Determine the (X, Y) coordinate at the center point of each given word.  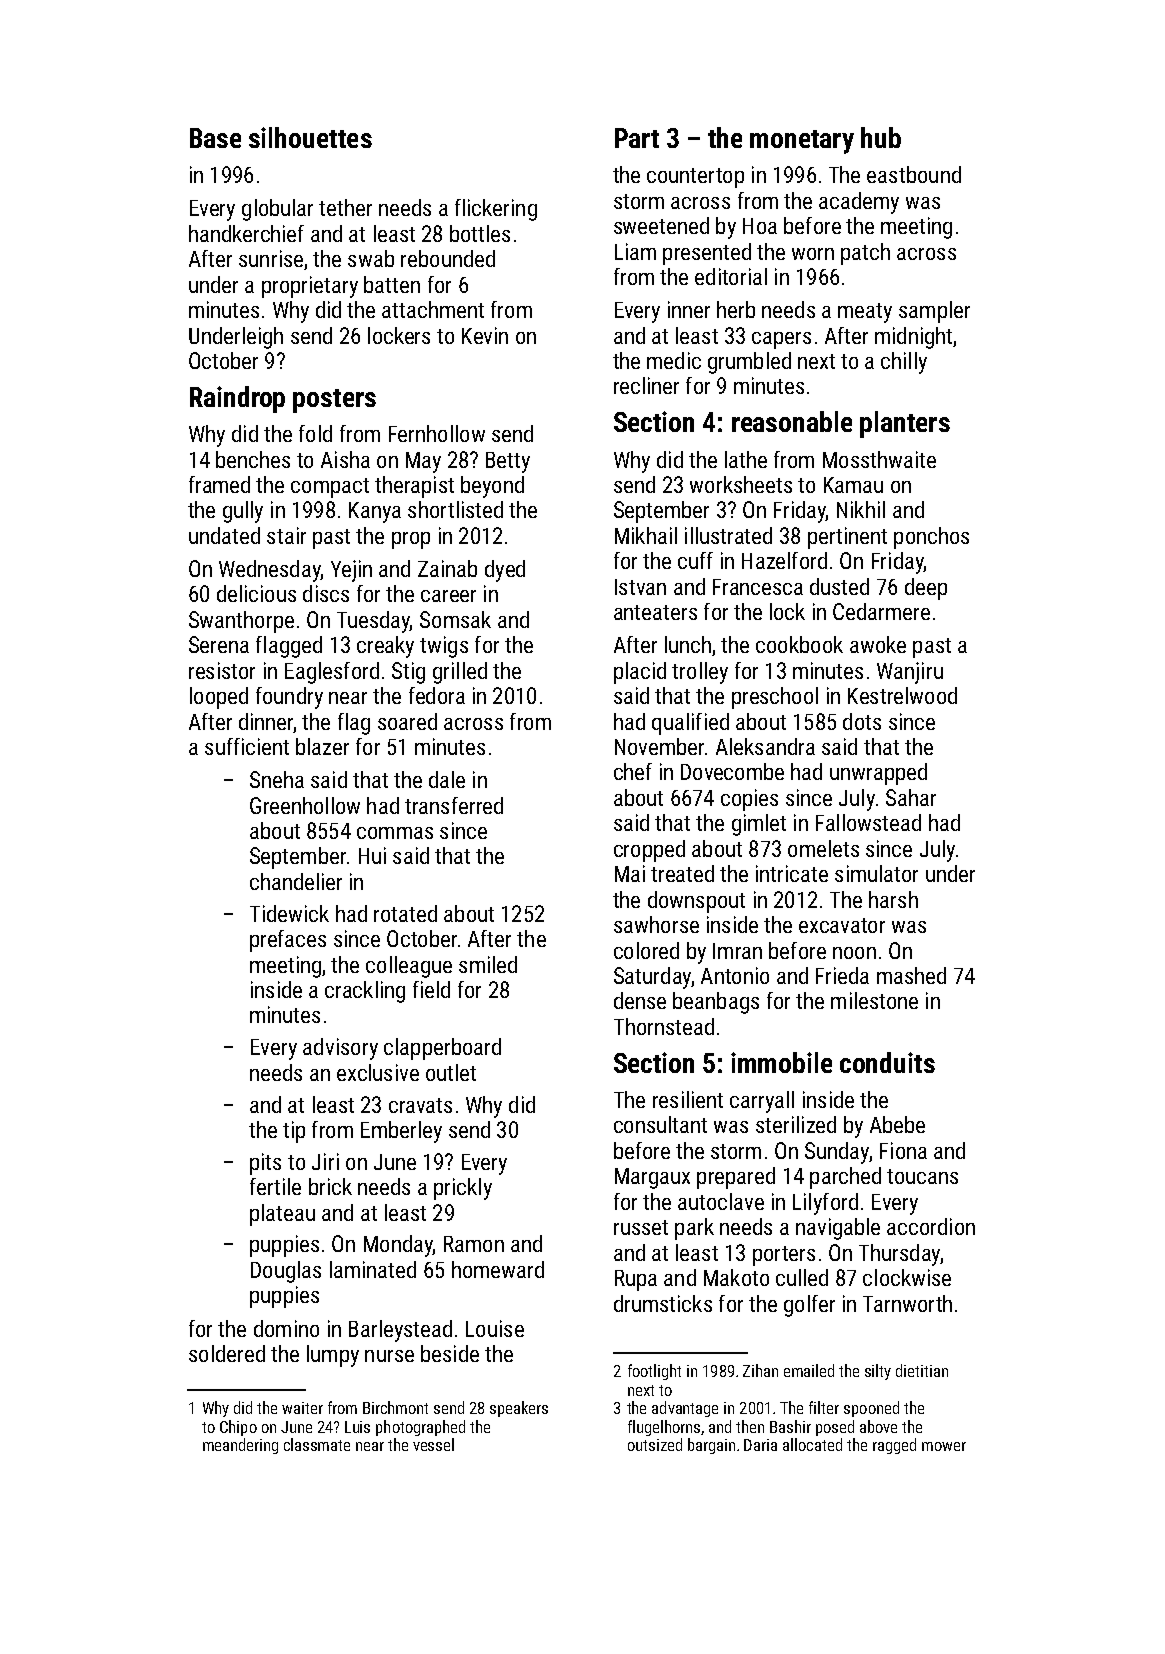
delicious (256, 593)
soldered (227, 1353)
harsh (893, 899)
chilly (904, 363)
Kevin (485, 335)
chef (633, 771)
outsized (655, 1444)
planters (905, 424)
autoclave (721, 1201)
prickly (463, 1189)
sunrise (271, 258)
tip (294, 1132)
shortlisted (455, 509)
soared (407, 721)
